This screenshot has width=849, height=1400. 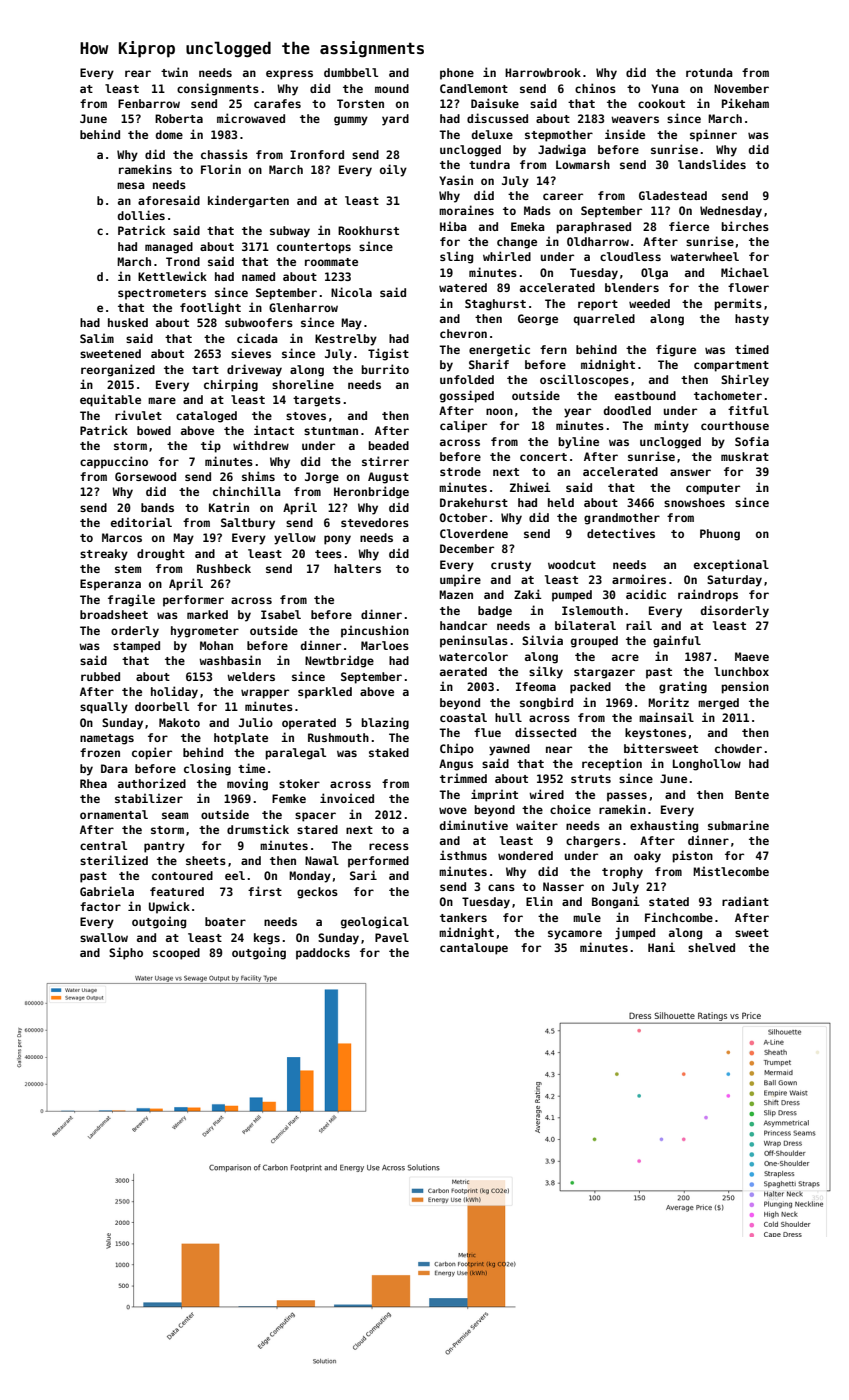 What do you see at coordinates (745, 226) in the screenshot?
I see `birches` at bounding box center [745, 226].
